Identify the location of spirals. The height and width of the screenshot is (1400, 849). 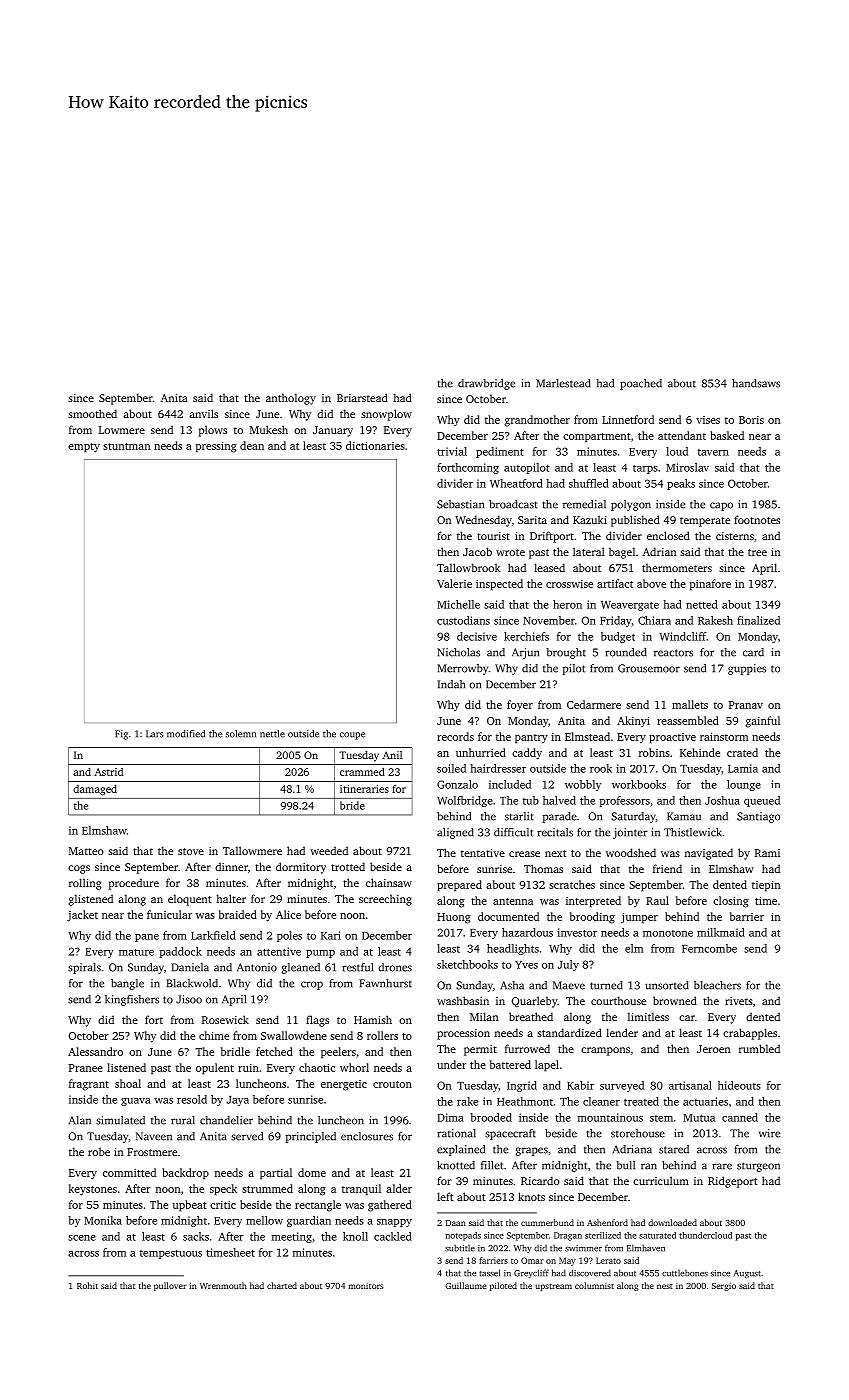
(84, 968).
